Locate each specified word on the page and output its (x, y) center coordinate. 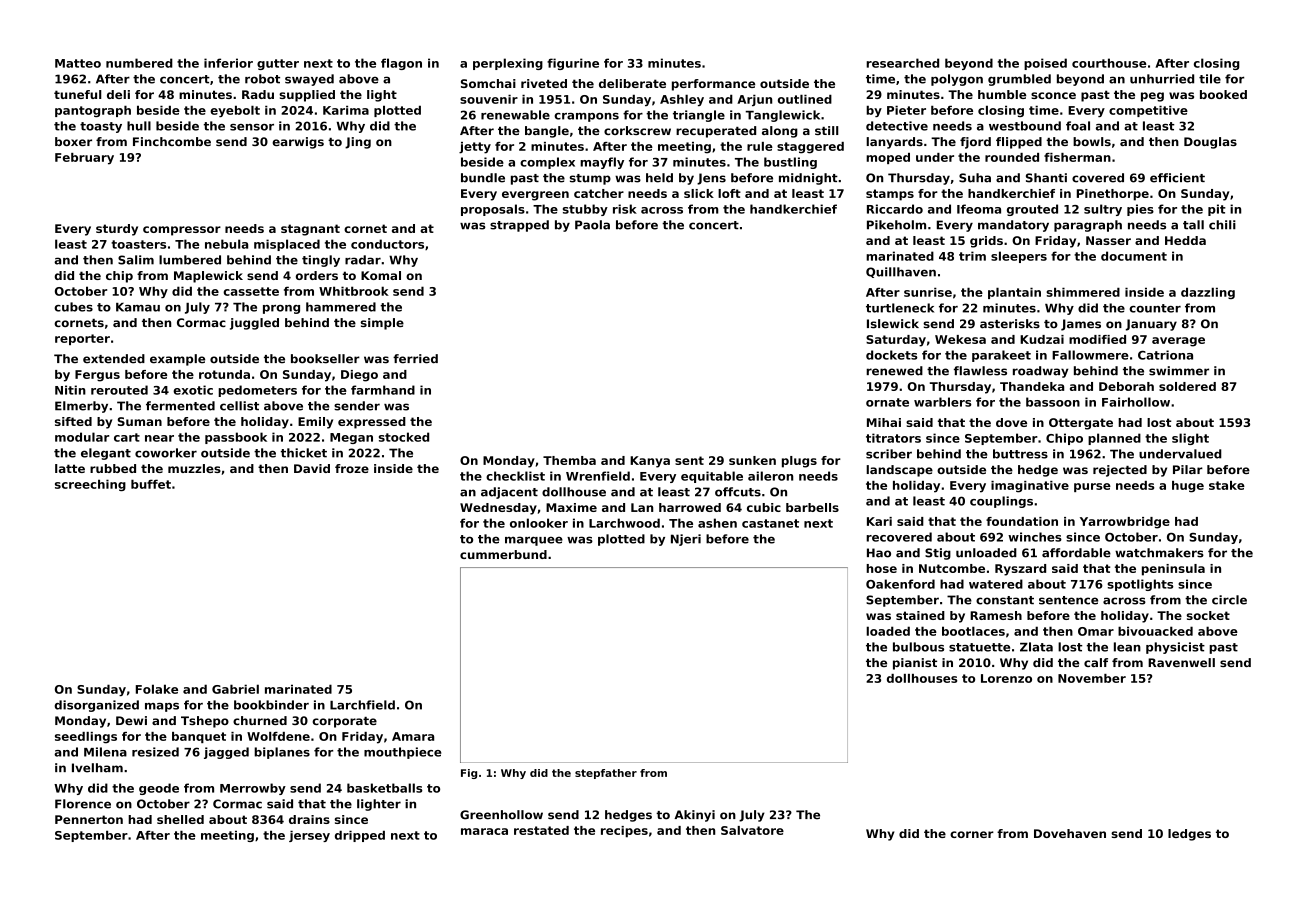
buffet (151, 484)
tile (1210, 79)
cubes (73, 307)
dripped (360, 836)
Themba (569, 460)
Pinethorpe (1113, 195)
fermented (180, 406)
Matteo (78, 63)
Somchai (488, 83)
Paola (592, 225)
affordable (1076, 553)
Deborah (1126, 386)
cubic (764, 507)
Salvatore (752, 830)
